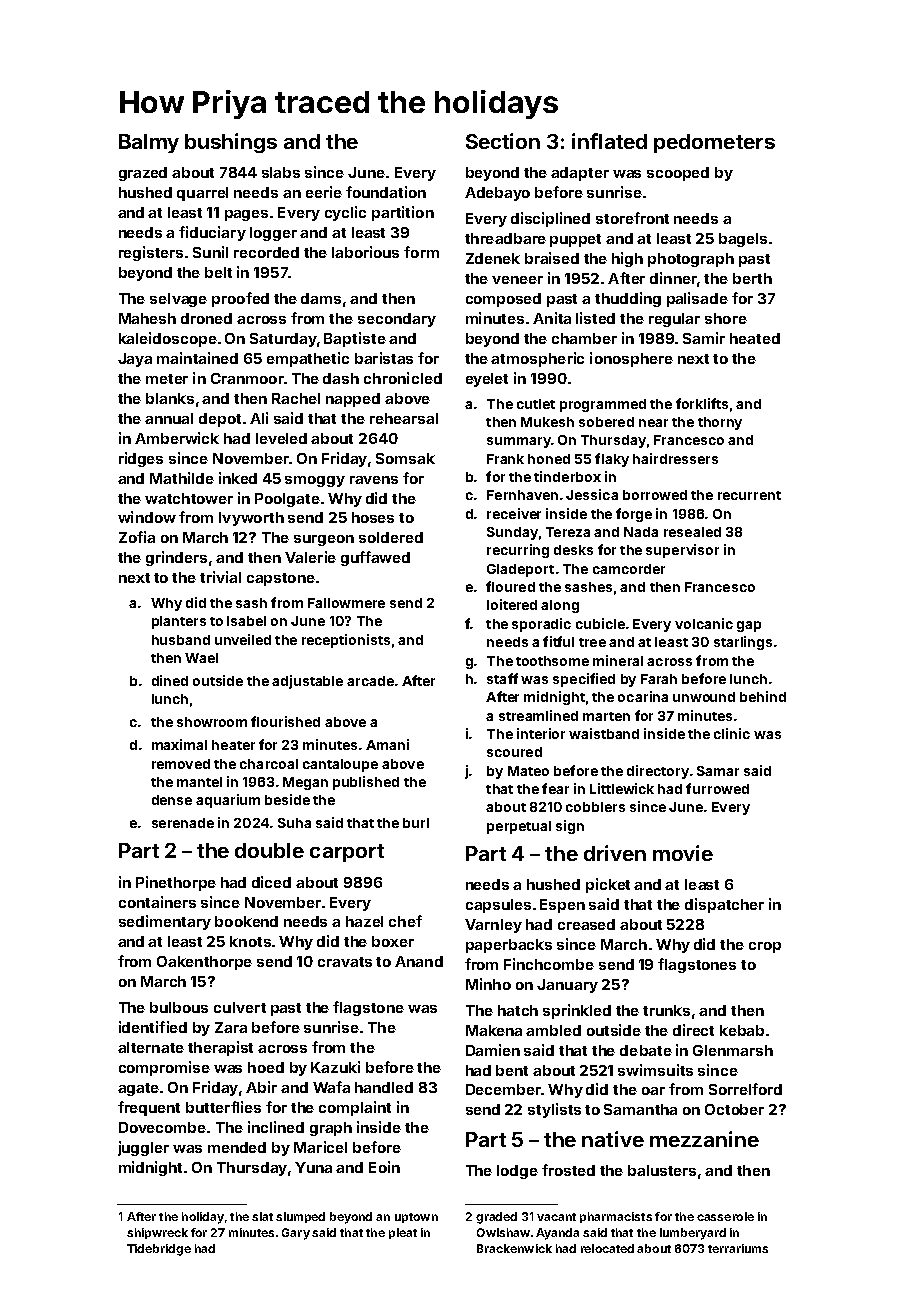  I want to click on Section, so click(503, 141).
